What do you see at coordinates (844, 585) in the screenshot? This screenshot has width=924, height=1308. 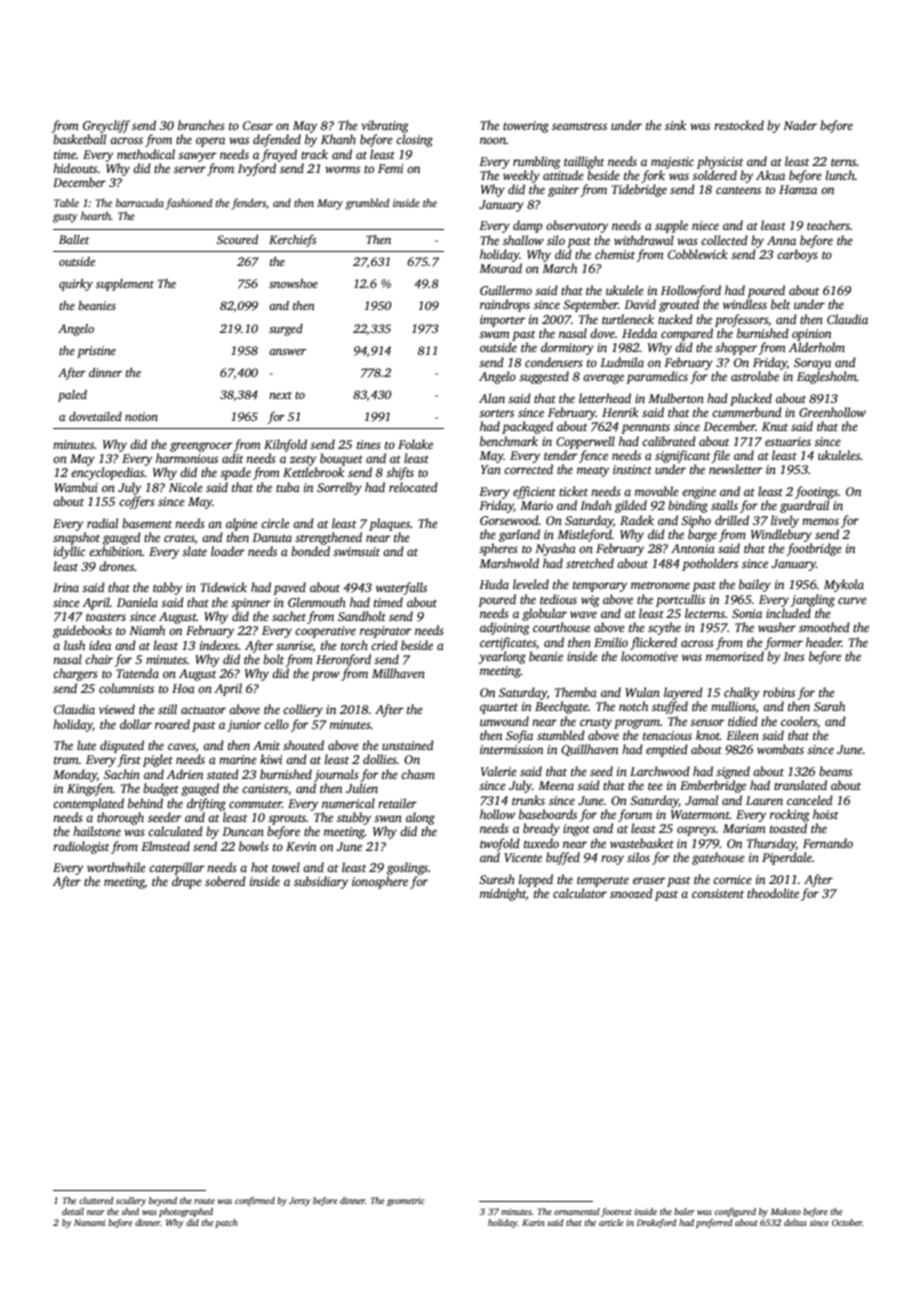 I see `Mykola` at bounding box center [844, 585].
